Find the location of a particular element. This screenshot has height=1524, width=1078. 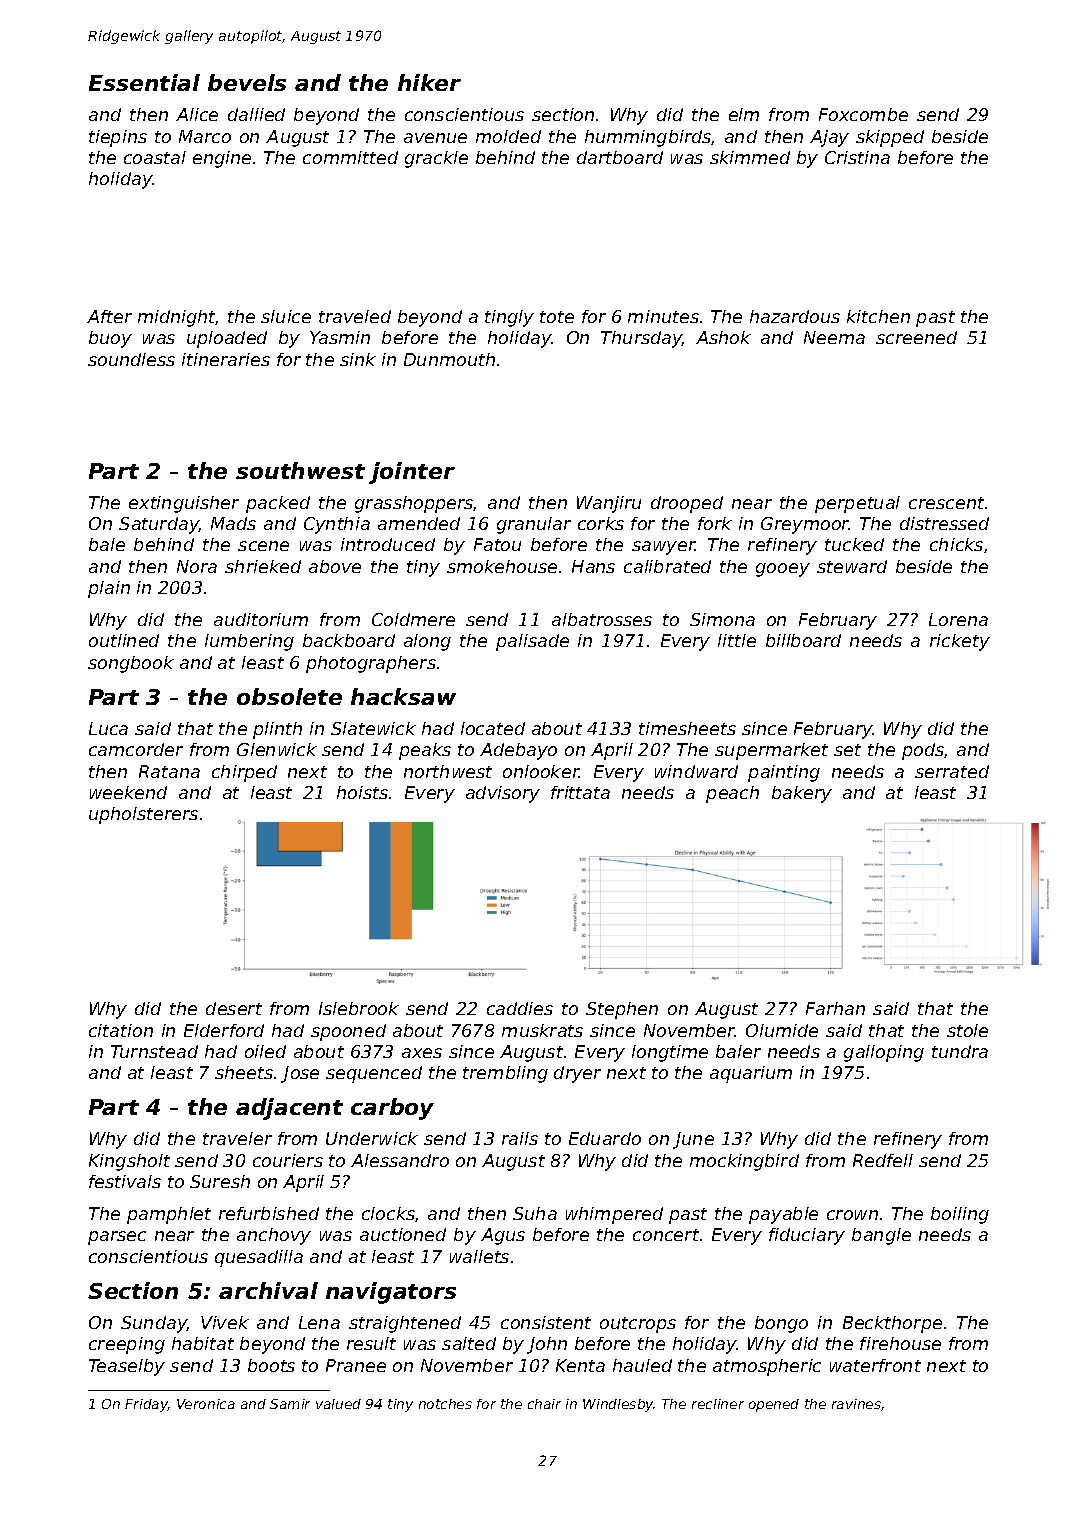

anchovy is located at coordinates (274, 1236).
